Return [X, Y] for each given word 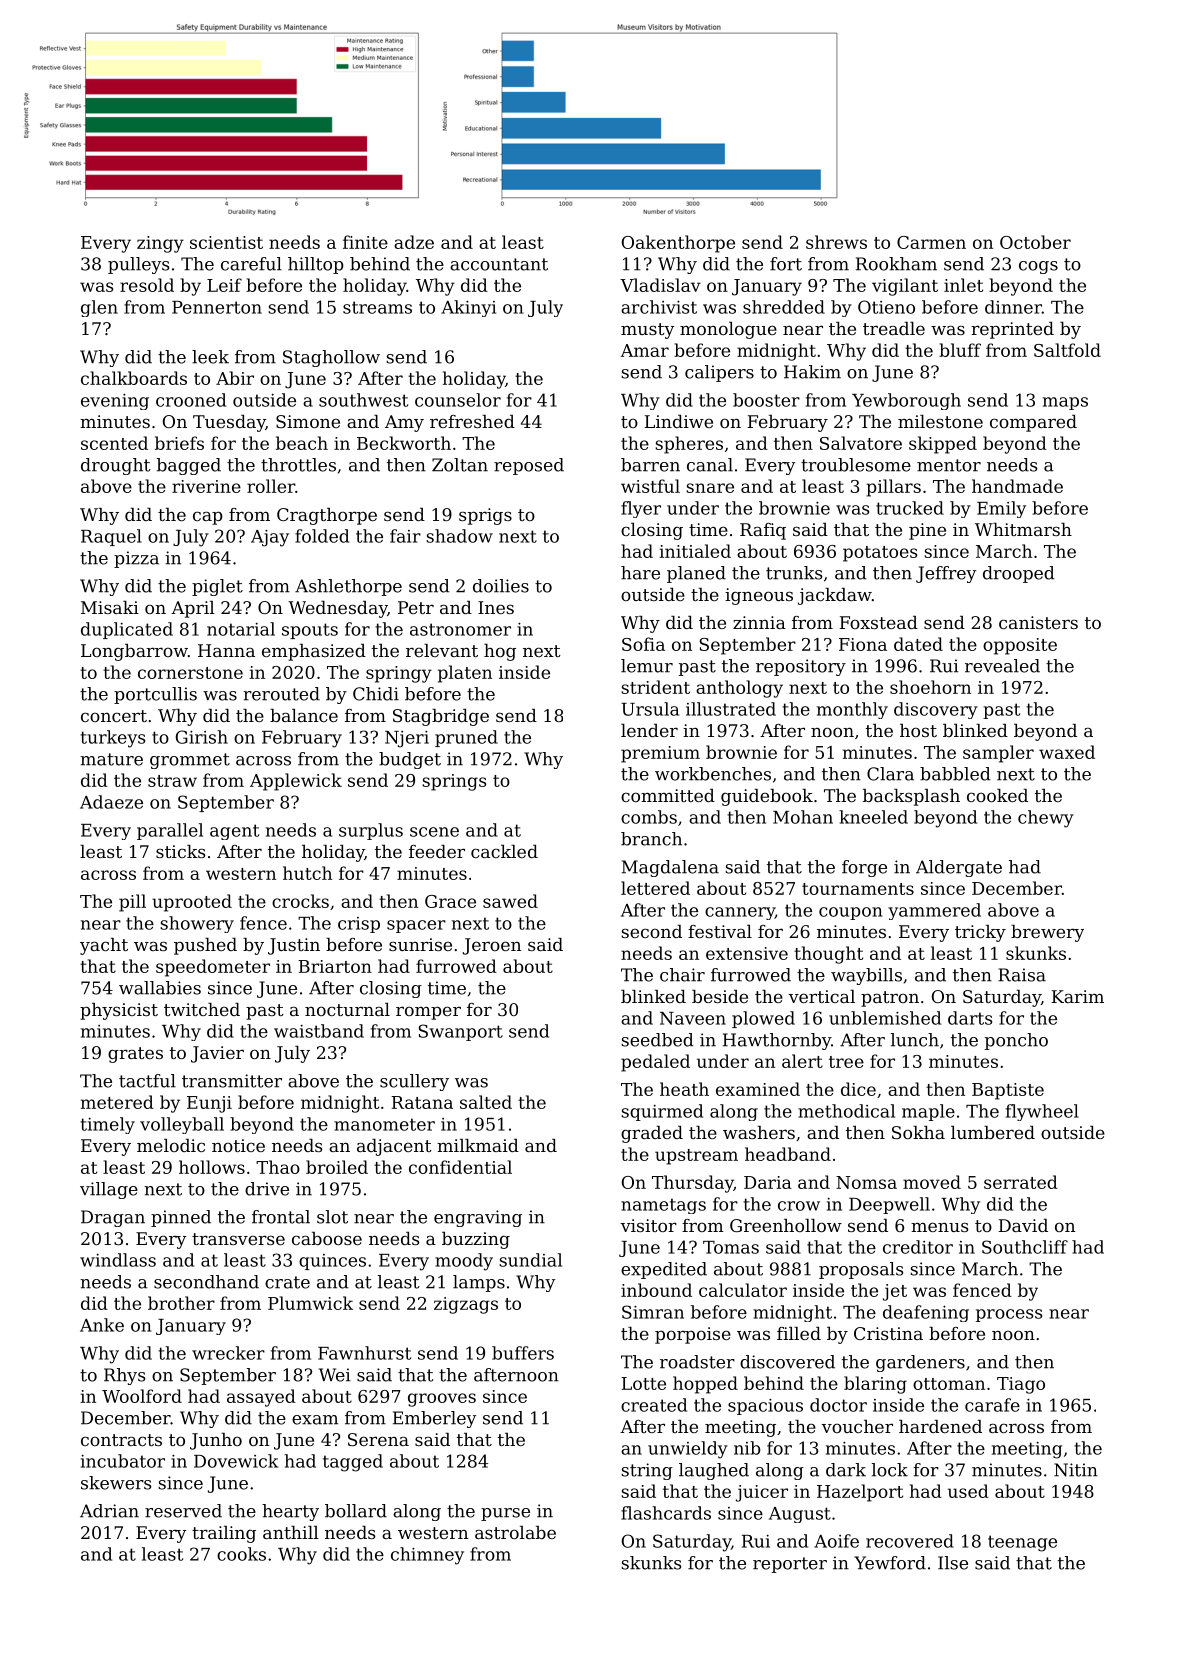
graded [652, 1134]
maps [1065, 403]
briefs [179, 443]
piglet [217, 587]
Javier [217, 1054]
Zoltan [460, 465]
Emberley [434, 1419]
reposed [529, 466]
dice [858, 1089]
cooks [241, 1554]
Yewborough [906, 401]
